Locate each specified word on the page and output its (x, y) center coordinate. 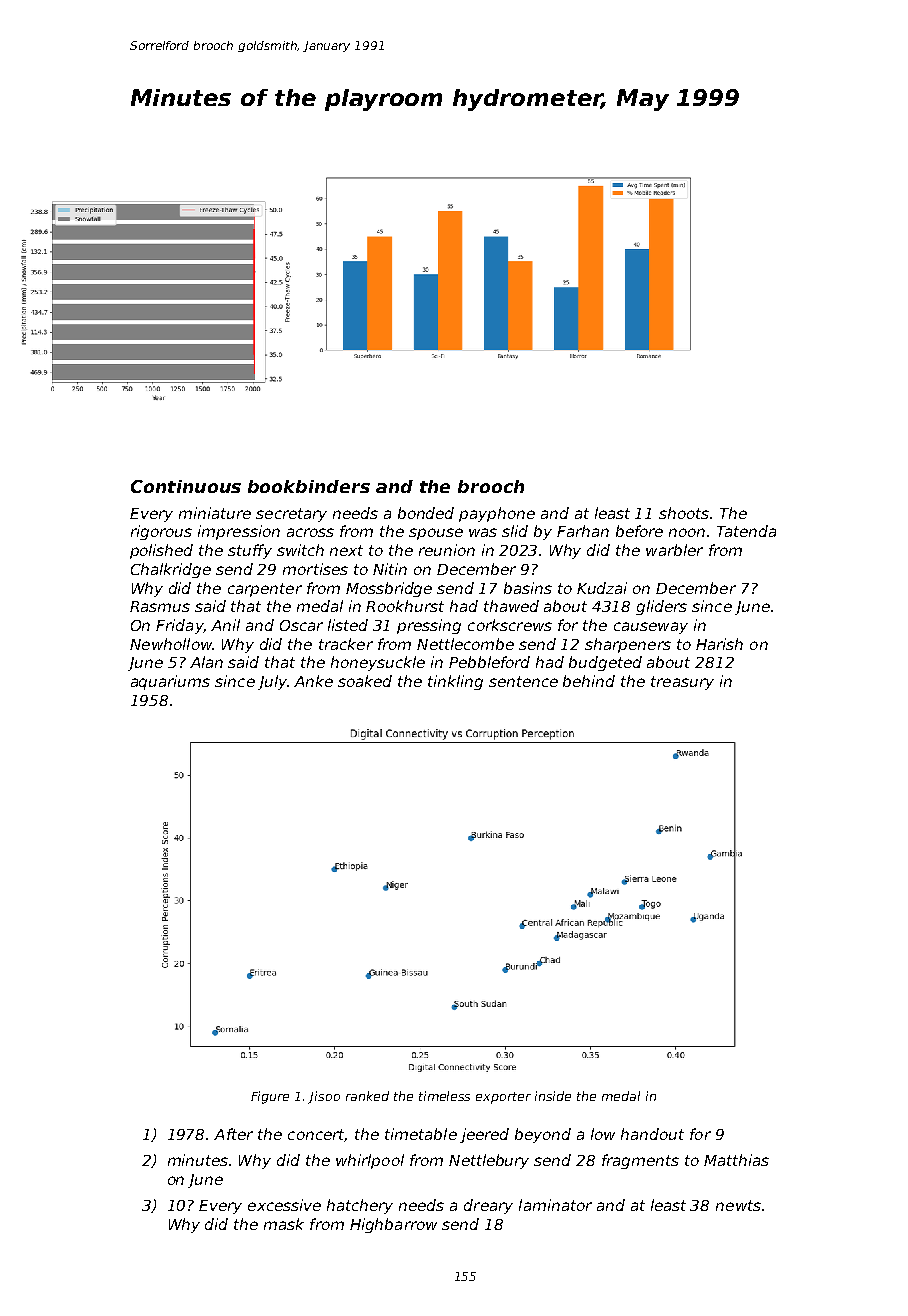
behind (589, 681)
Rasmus (160, 606)
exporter (503, 1098)
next (346, 550)
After (233, 1134)
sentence (523, 681)
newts (738, 1205)
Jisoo (324, 1097)
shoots (684, 513)
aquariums (170, 682)
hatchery (360, 1206)
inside (553, 1096)
